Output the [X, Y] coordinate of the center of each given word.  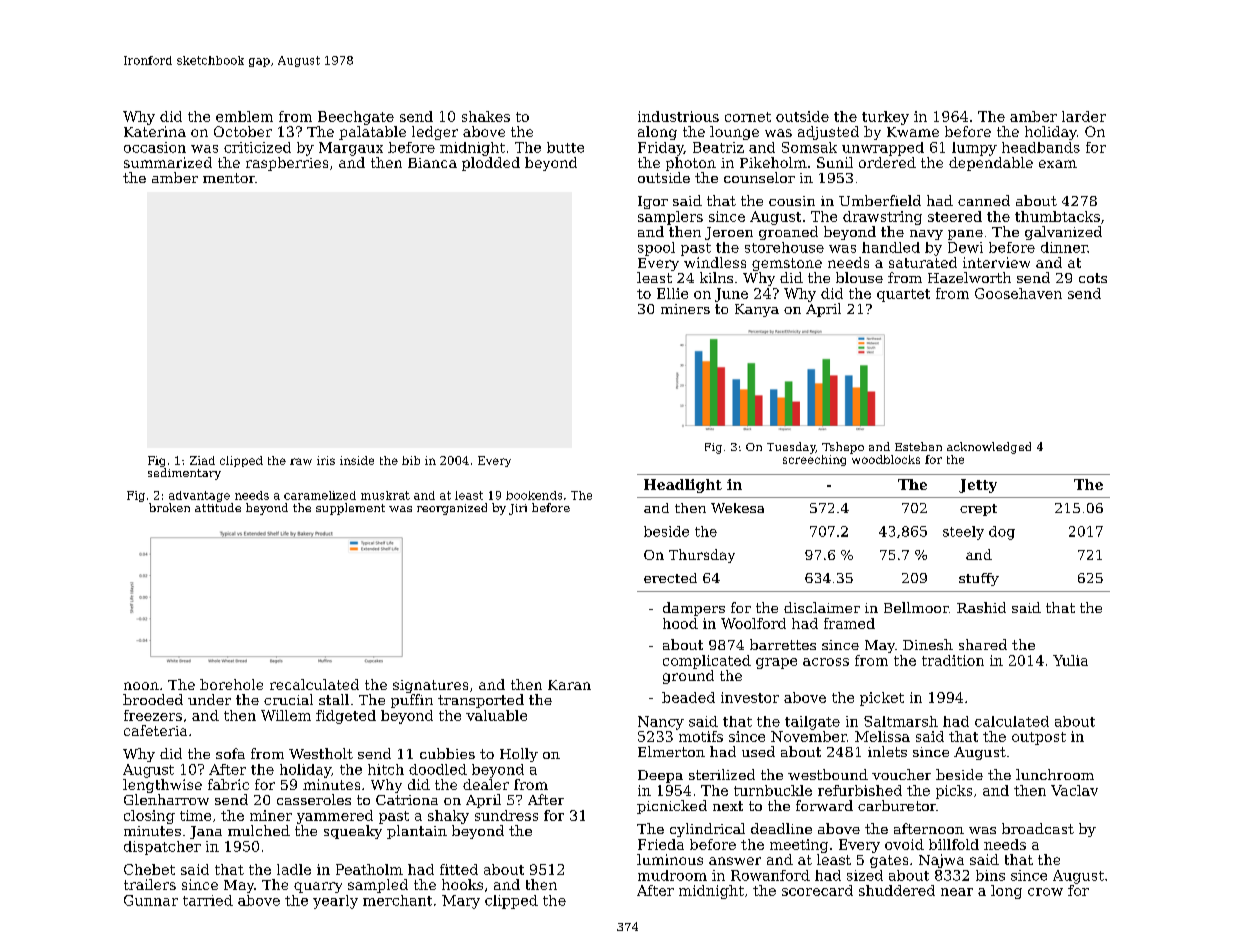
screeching [814, 460]
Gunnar [151, 900]
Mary [461, 902]
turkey [885, 118]
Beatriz [718, 147]
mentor [229, 178]
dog [1002, 533]
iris [326, 460]
